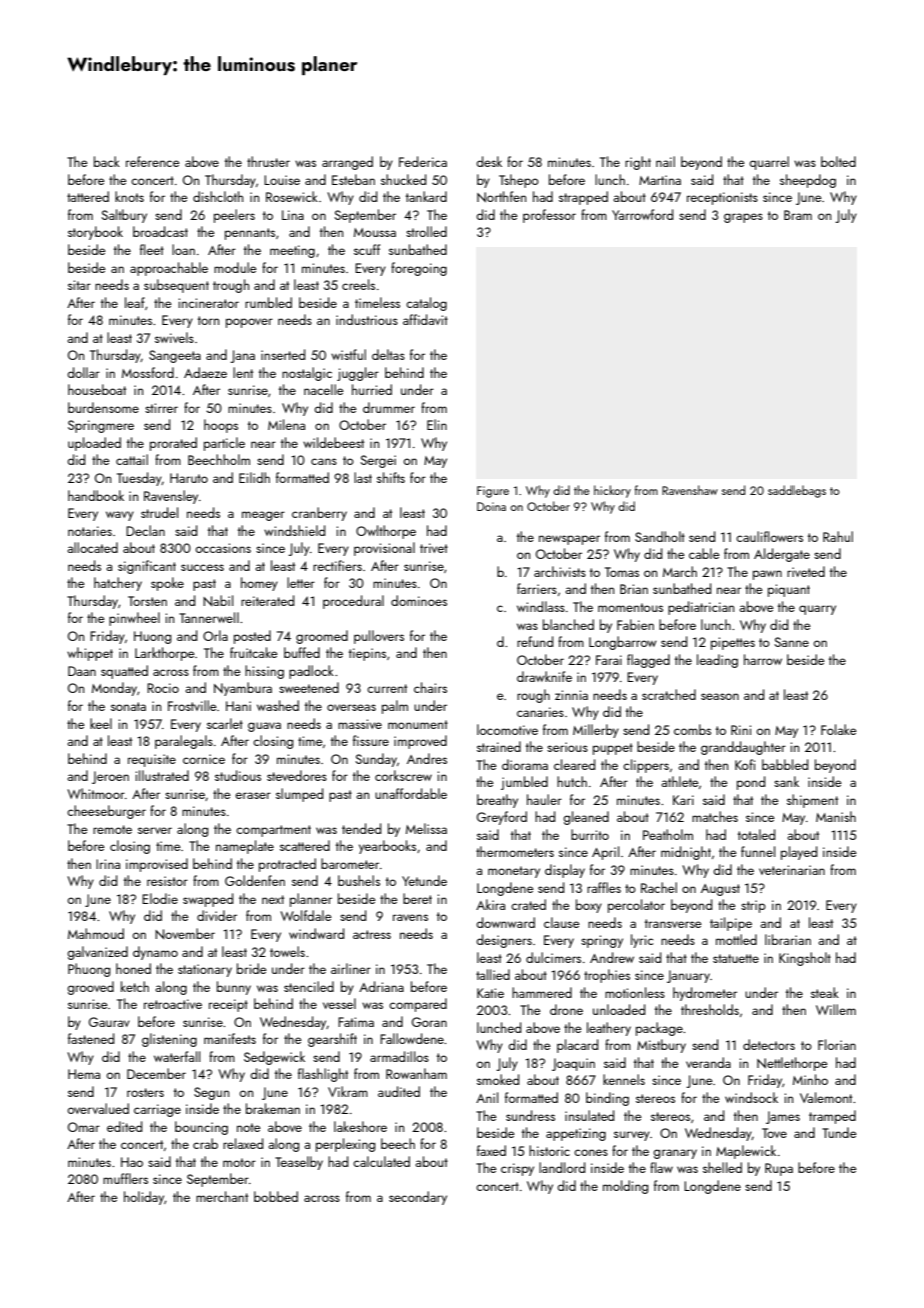 This screenshot has width=924, height=1308. Describe the element at coordinates (836, 816) in the screenshot. I see `Manish` at that location.
